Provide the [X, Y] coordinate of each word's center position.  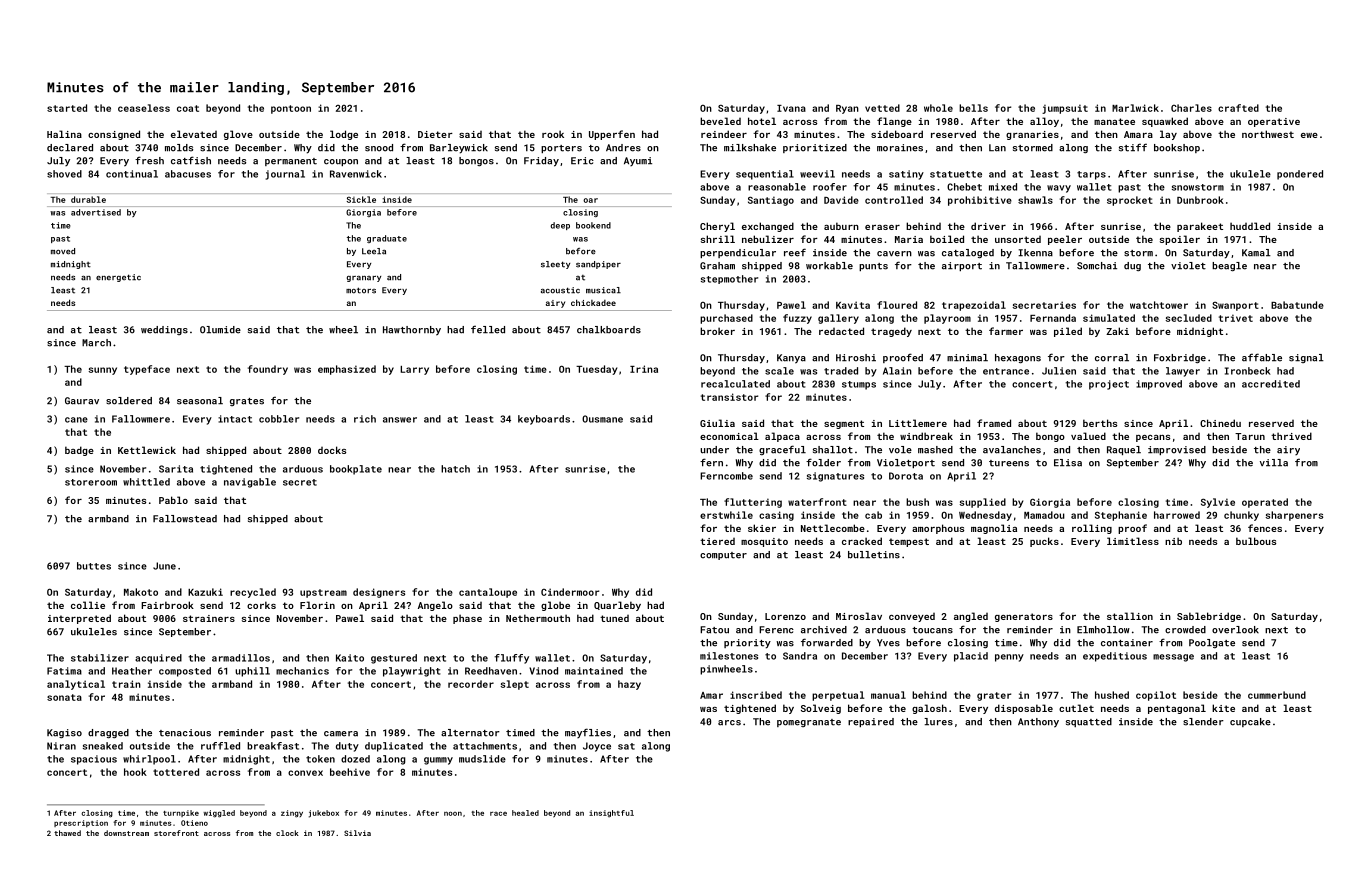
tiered [717, 541]
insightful [611, 814]
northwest [1268, 134]
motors [361, 290]
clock [287, 833]
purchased [726, 319]
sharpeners [1294, 516]
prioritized [815, 148]
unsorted [1018, 239]
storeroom [91, 482]
